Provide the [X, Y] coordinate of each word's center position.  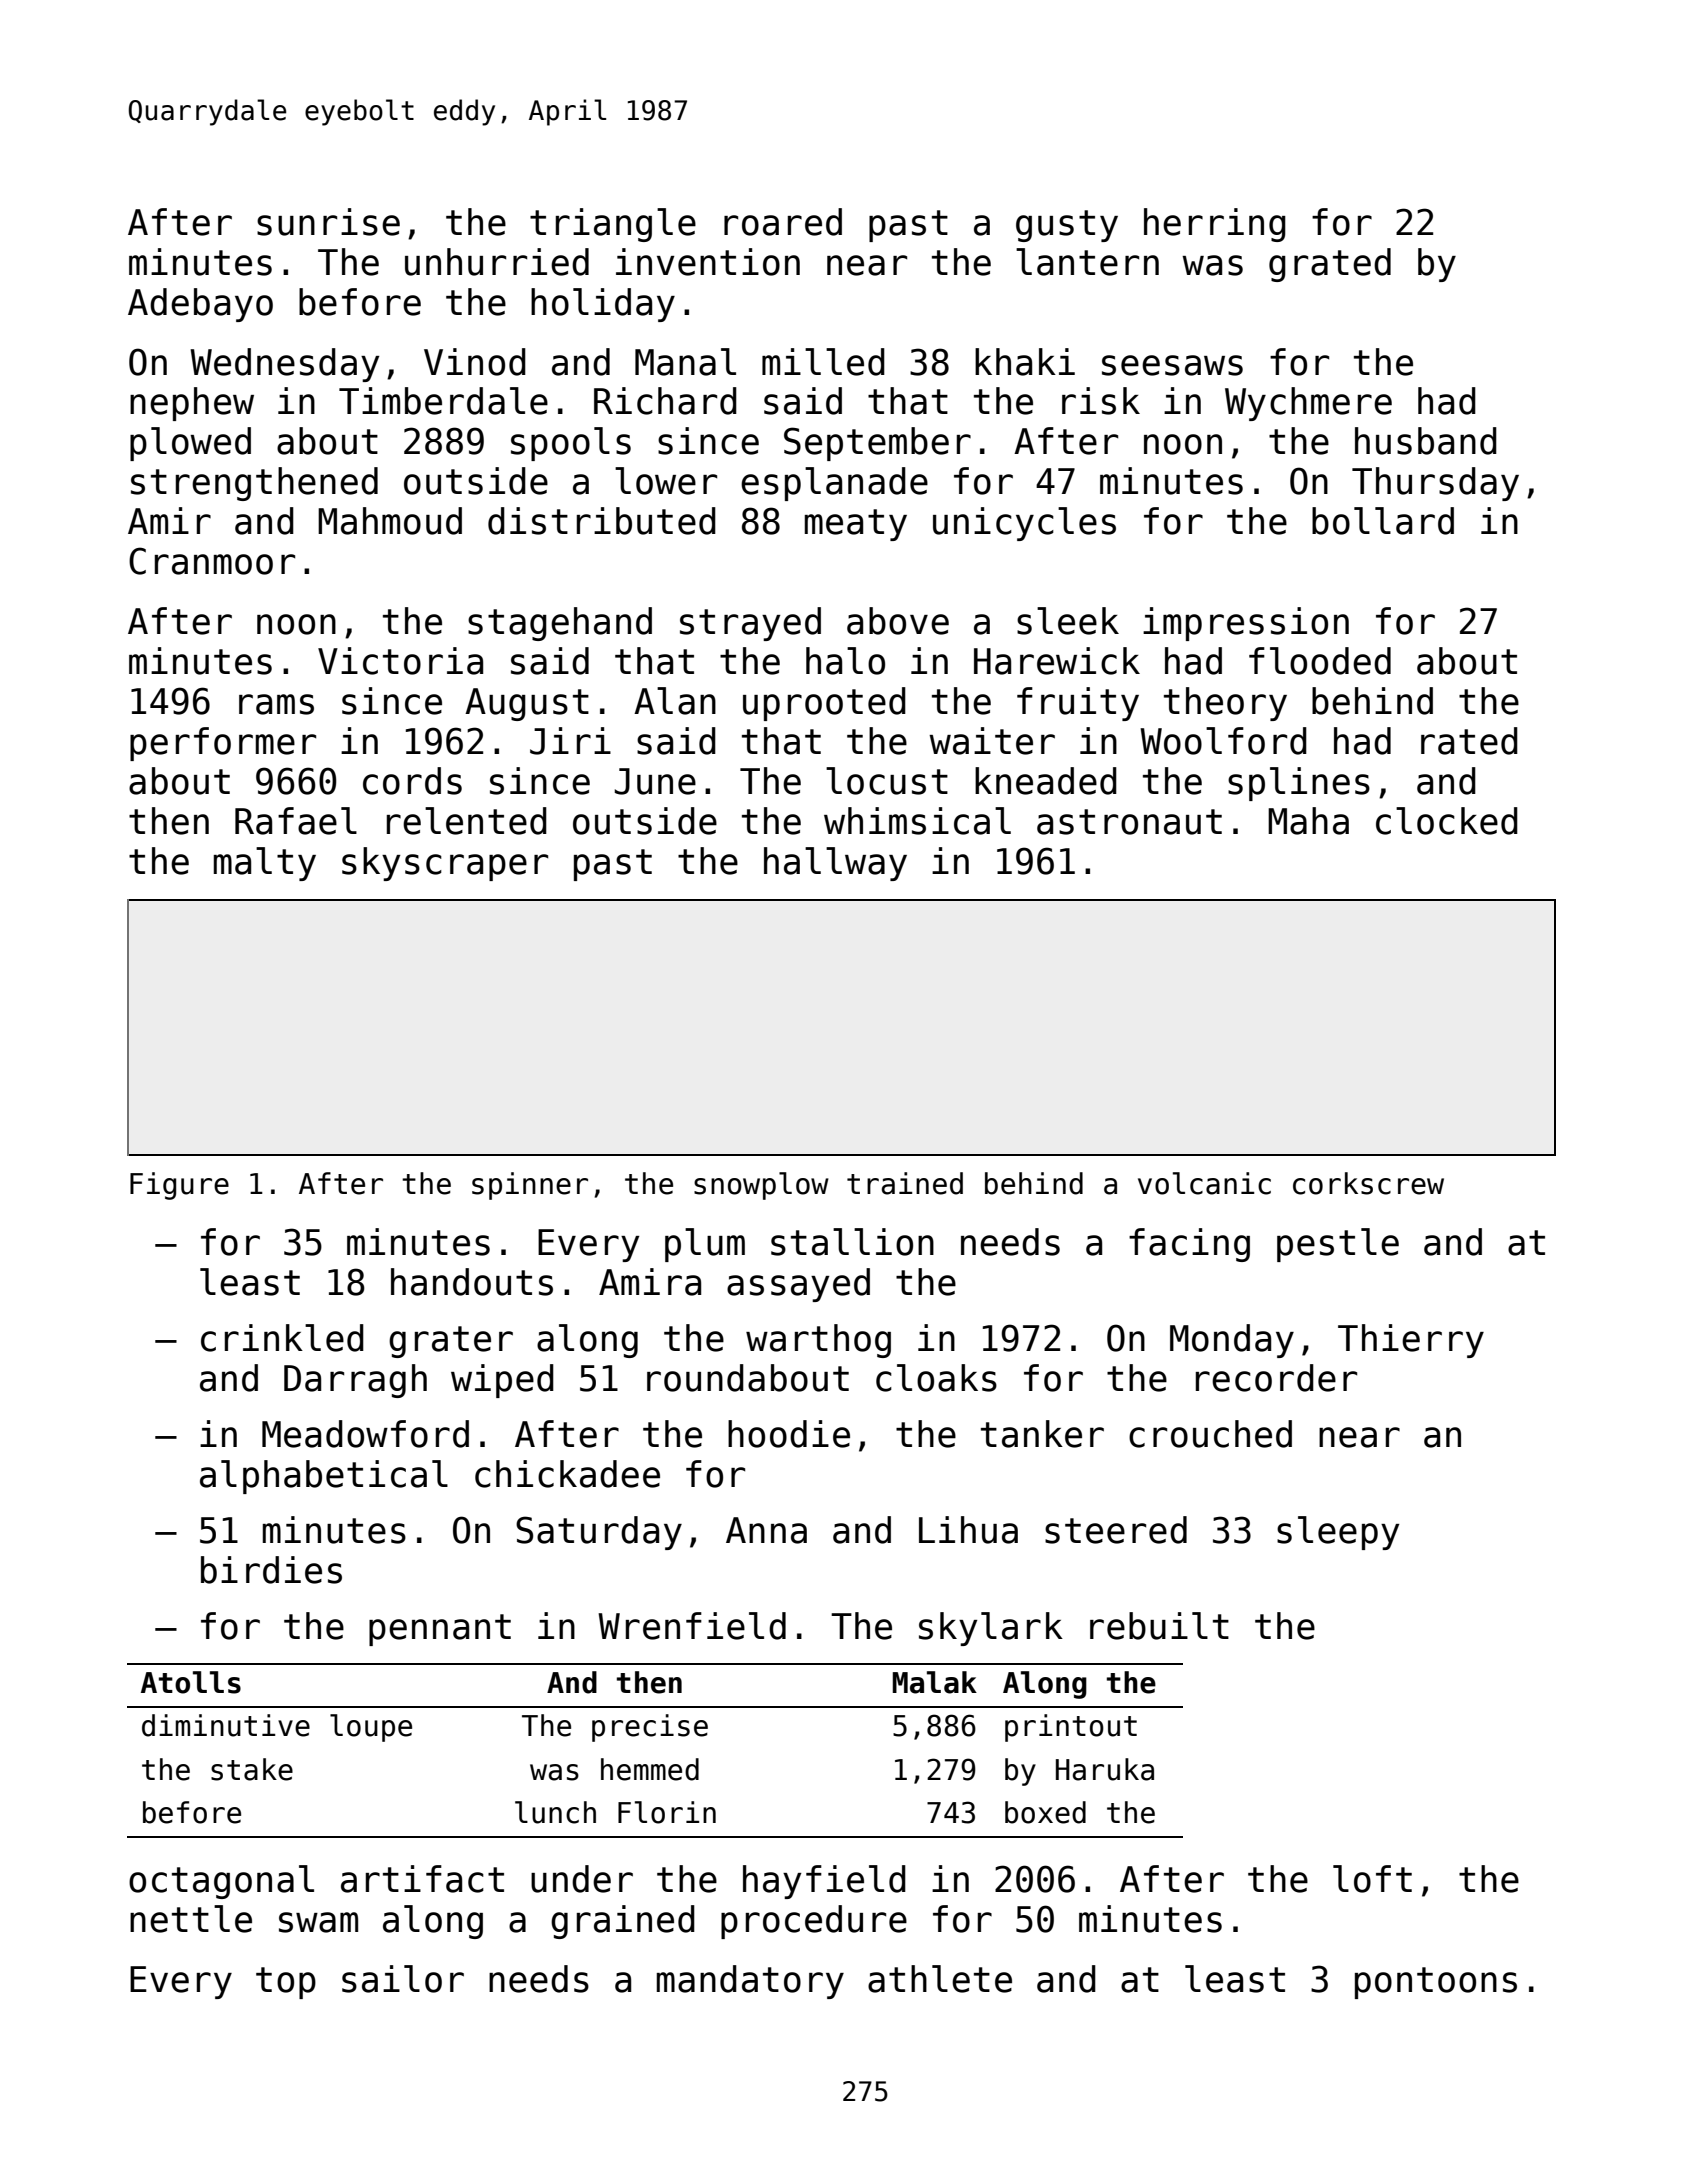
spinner [530, 1186]
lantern [1087, 262]
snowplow [761, 1186]
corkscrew [1368, 1183]
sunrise [328, 222]
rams [276, 704]
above [898, 621]
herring [1215, 225]
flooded [1320, 661]
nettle [191, 1919]
